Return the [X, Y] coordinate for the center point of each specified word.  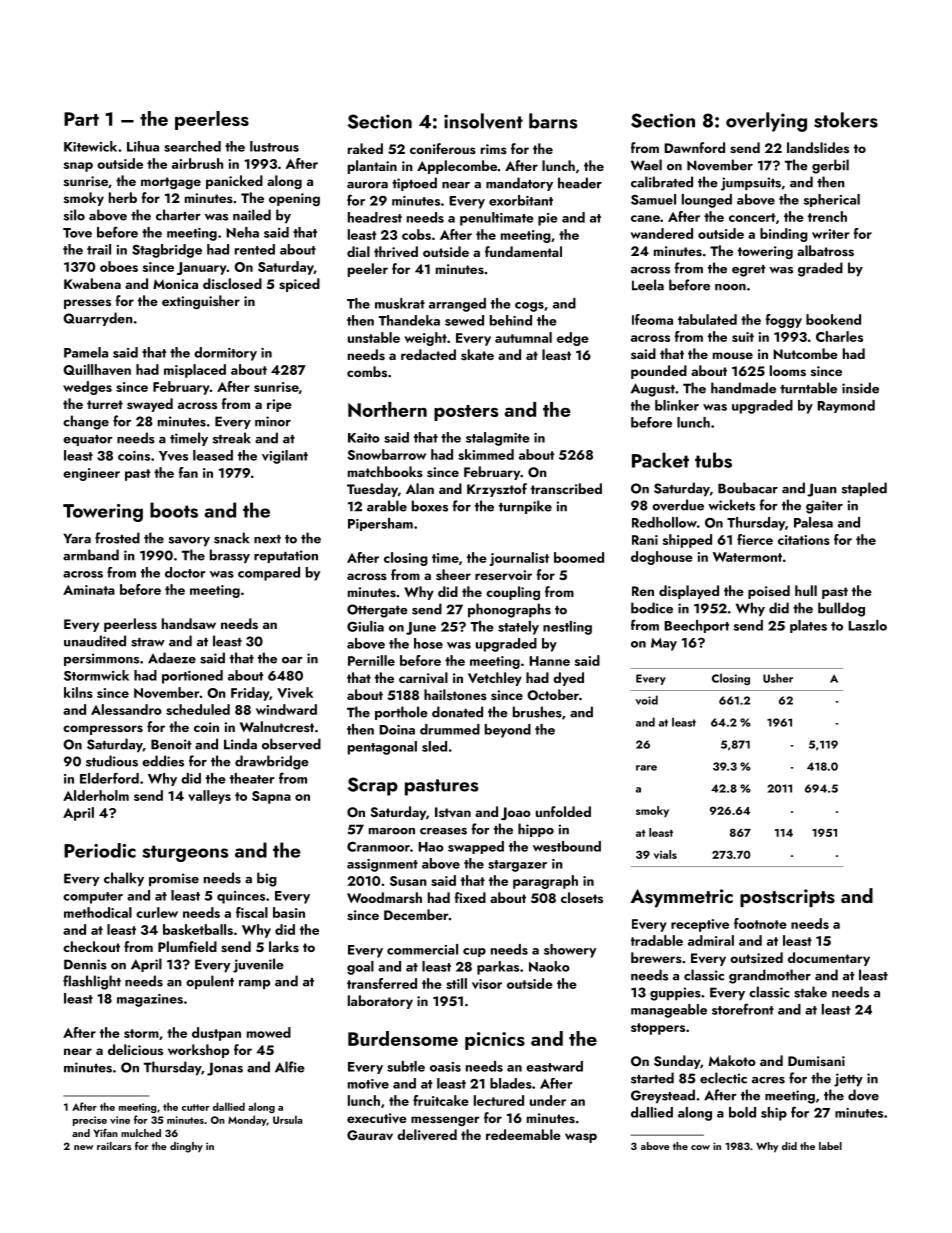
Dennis [85, 964]
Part [81, 119]
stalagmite [498, 439]
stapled [864, 489]
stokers [846, 120]
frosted [117, 538]
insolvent [483, 121]
